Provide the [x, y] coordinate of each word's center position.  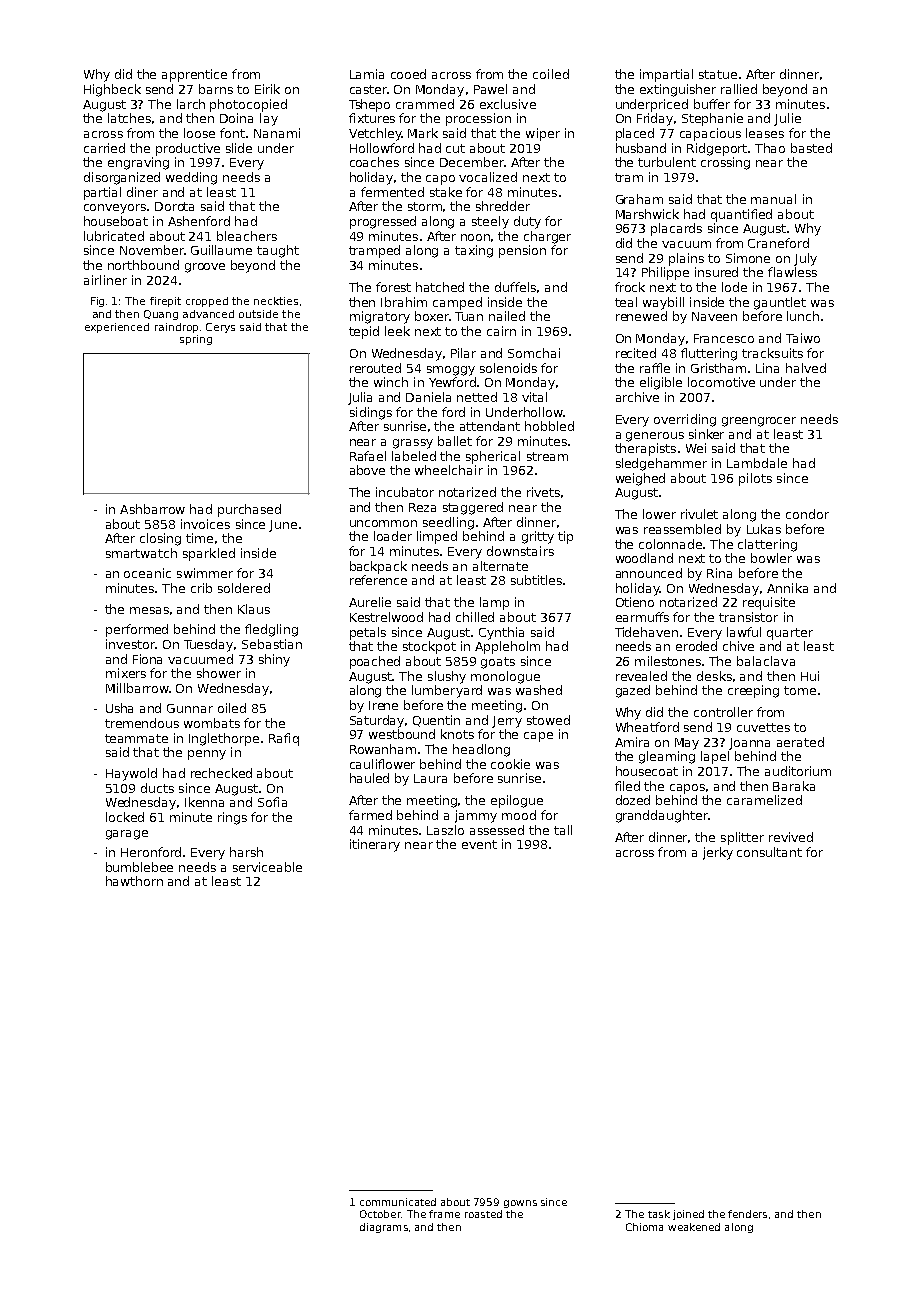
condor [807, 514]
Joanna [749, 744]
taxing [474, 251]
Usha [119, 708]
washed [539, 690]
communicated [398, 1202]
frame [444, 1214]
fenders [747, 1214]
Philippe [665, 273]
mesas [149, 610]
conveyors [115, 209]
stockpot [429, 647]
